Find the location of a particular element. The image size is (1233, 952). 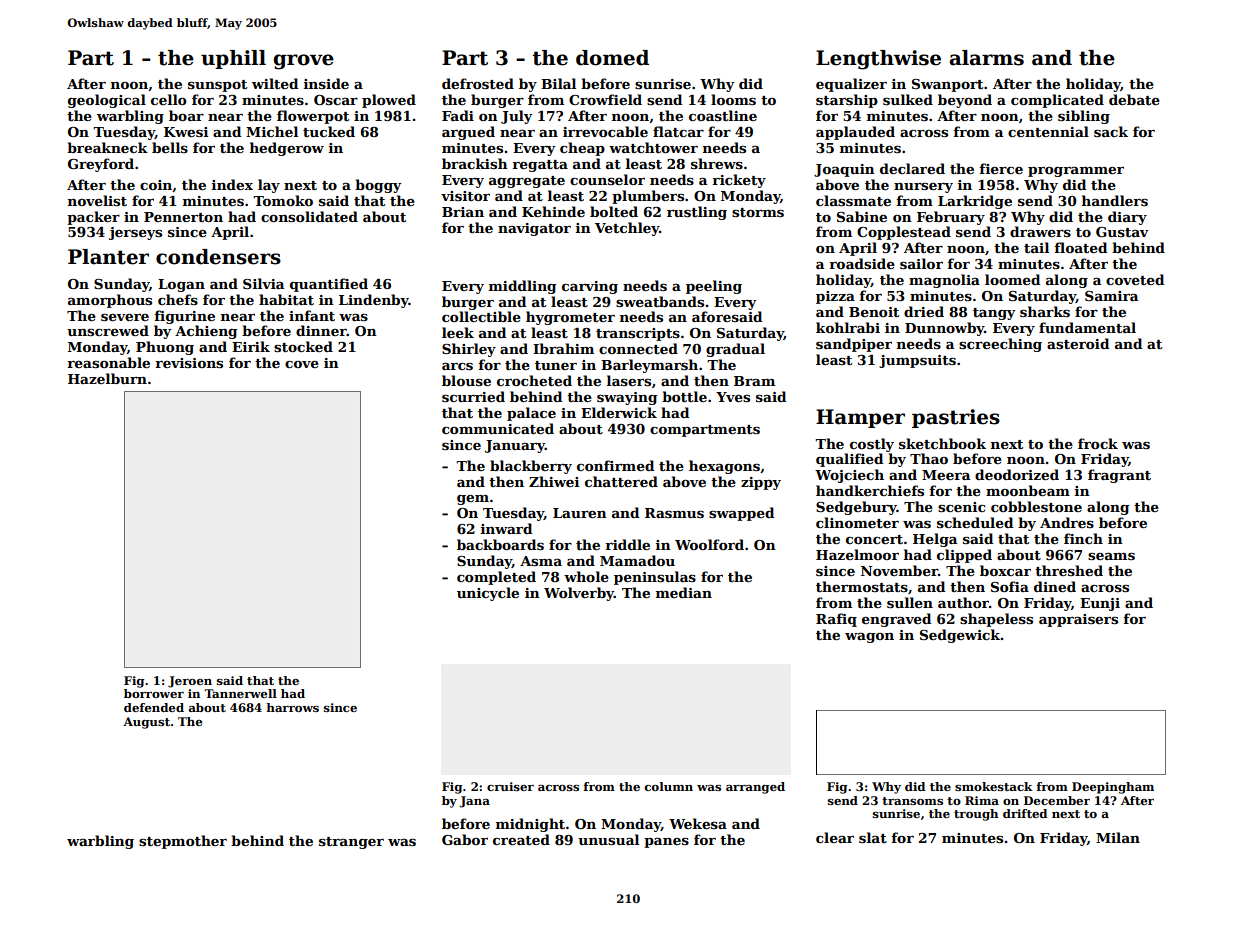

carving is located at coordinates (590, 287).
